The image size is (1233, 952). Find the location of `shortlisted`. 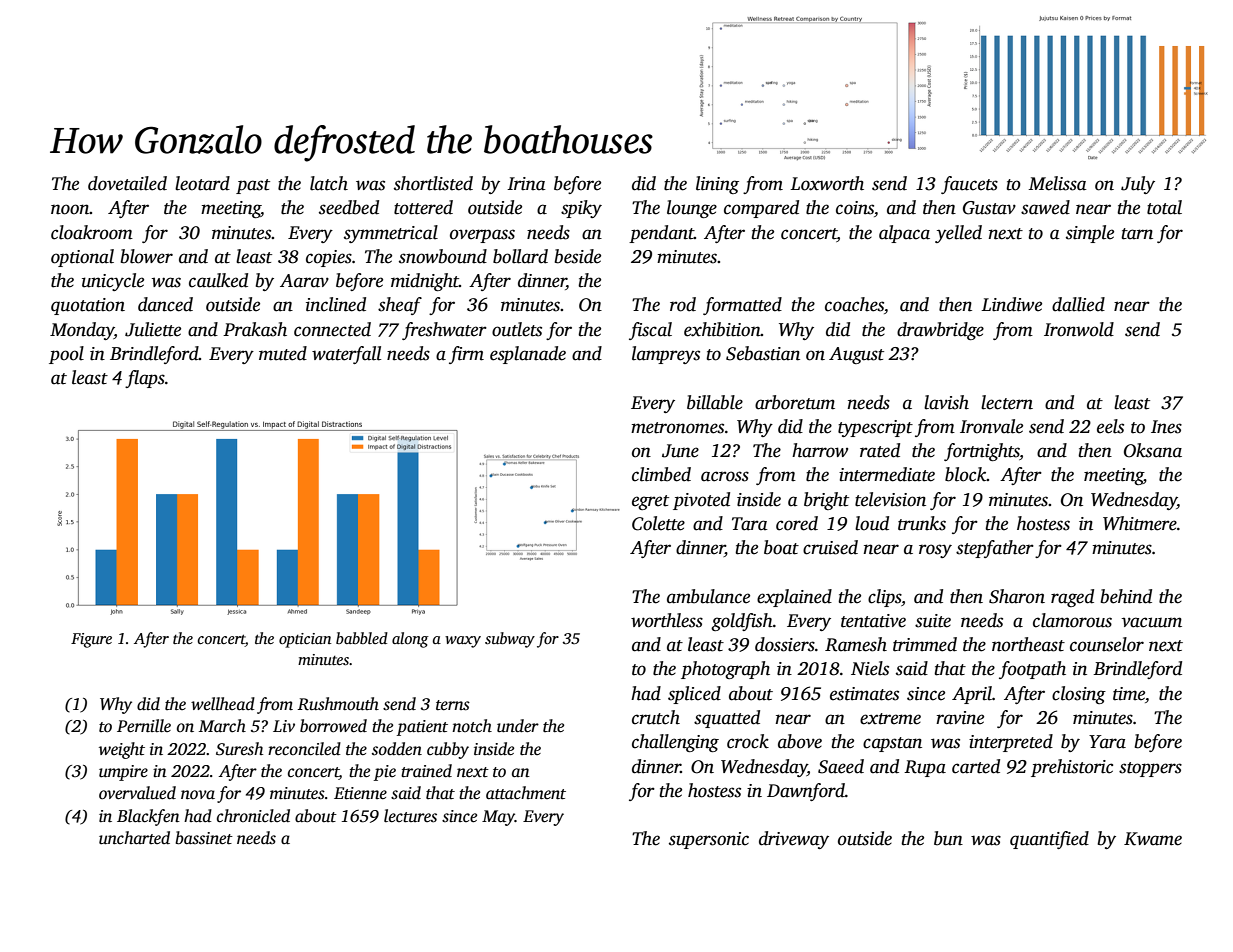

shortlisted is located at coordinates (433, 183).
